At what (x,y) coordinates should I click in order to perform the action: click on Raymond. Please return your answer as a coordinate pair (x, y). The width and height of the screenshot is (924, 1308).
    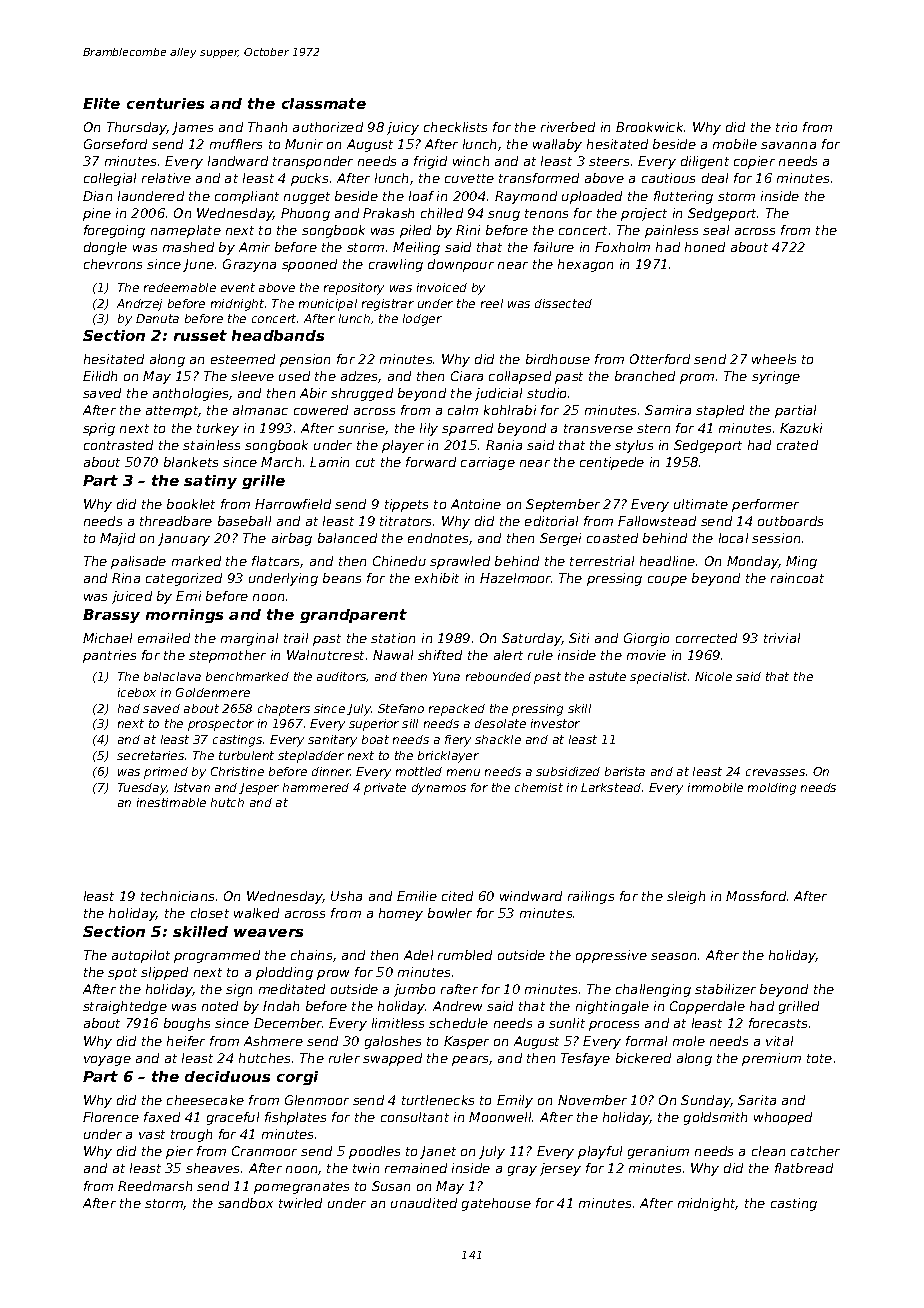
    Looking at the image, I should click on (526, 197).
